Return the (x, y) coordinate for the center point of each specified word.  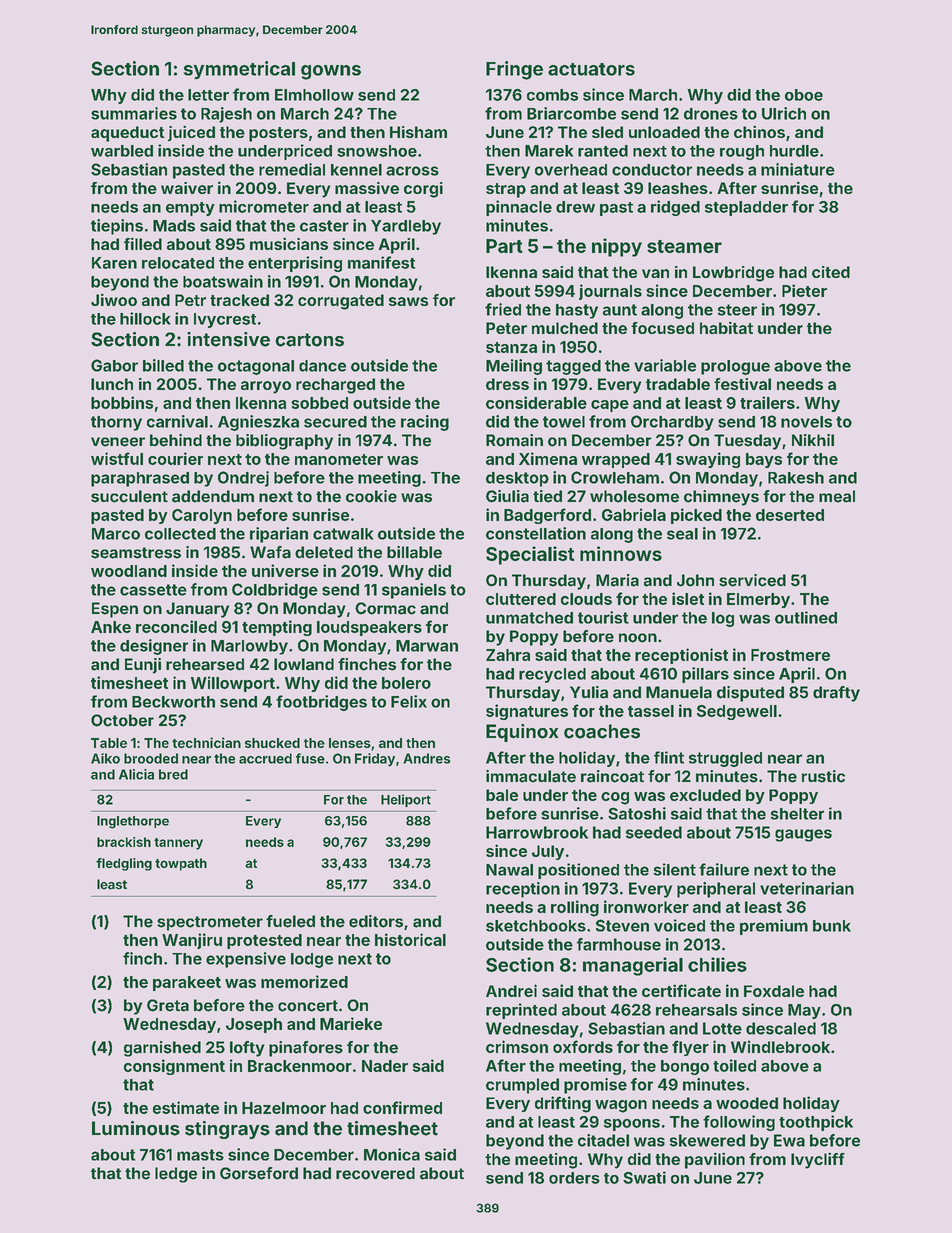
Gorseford (259, 1173)
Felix (409, 701)
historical (410, 939)
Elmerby (758, 600)
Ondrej (243, 479)
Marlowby (249, 647)
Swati (644, 1177)
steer (737, 310)
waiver (187, 188)
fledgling (124, 864)
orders (574, 1178)
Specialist (530, 555)
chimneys (721, 498)
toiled (734, 1065)
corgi (423, 190)
